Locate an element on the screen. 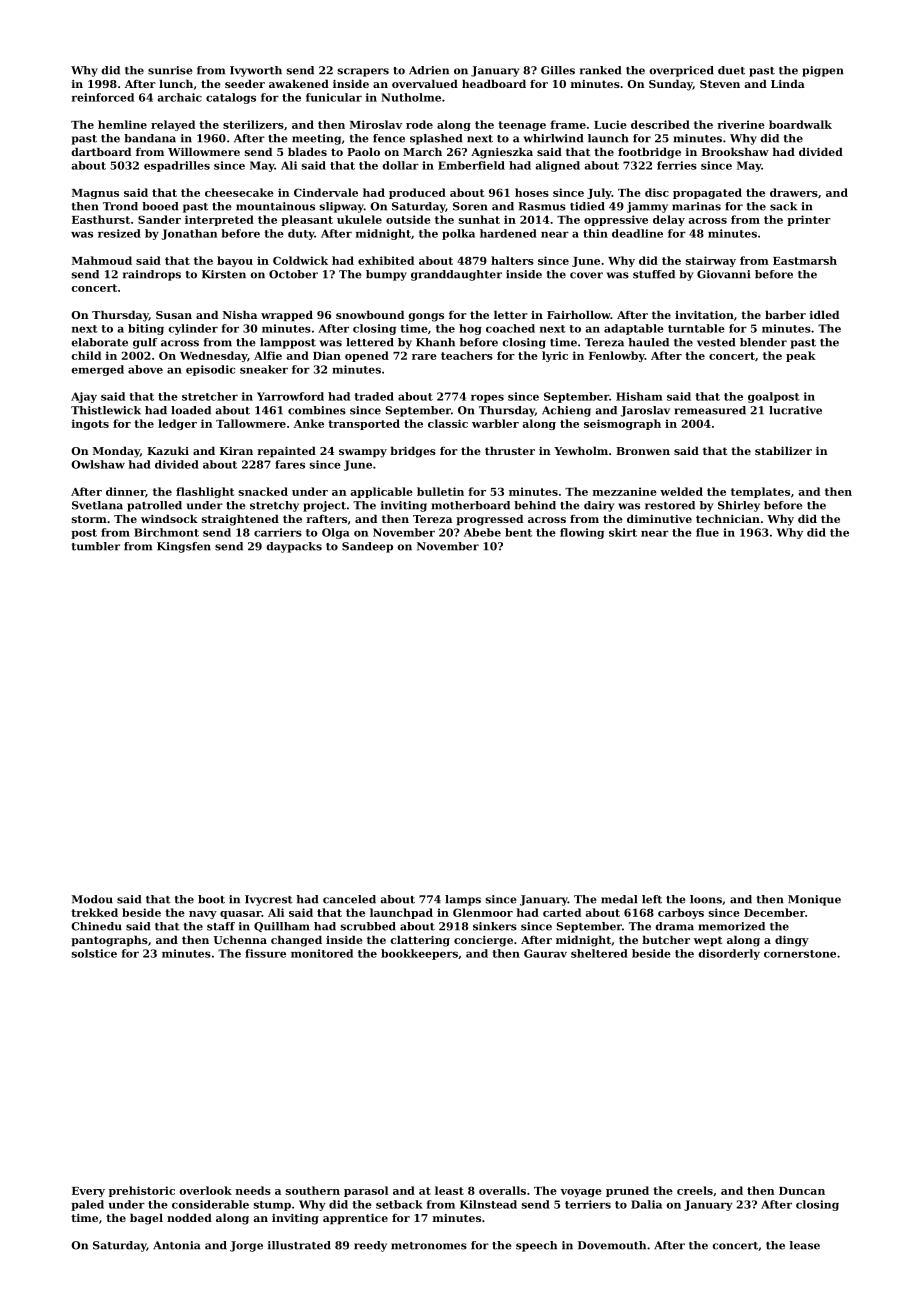  overlook is located at coordinates (206, 1190).
